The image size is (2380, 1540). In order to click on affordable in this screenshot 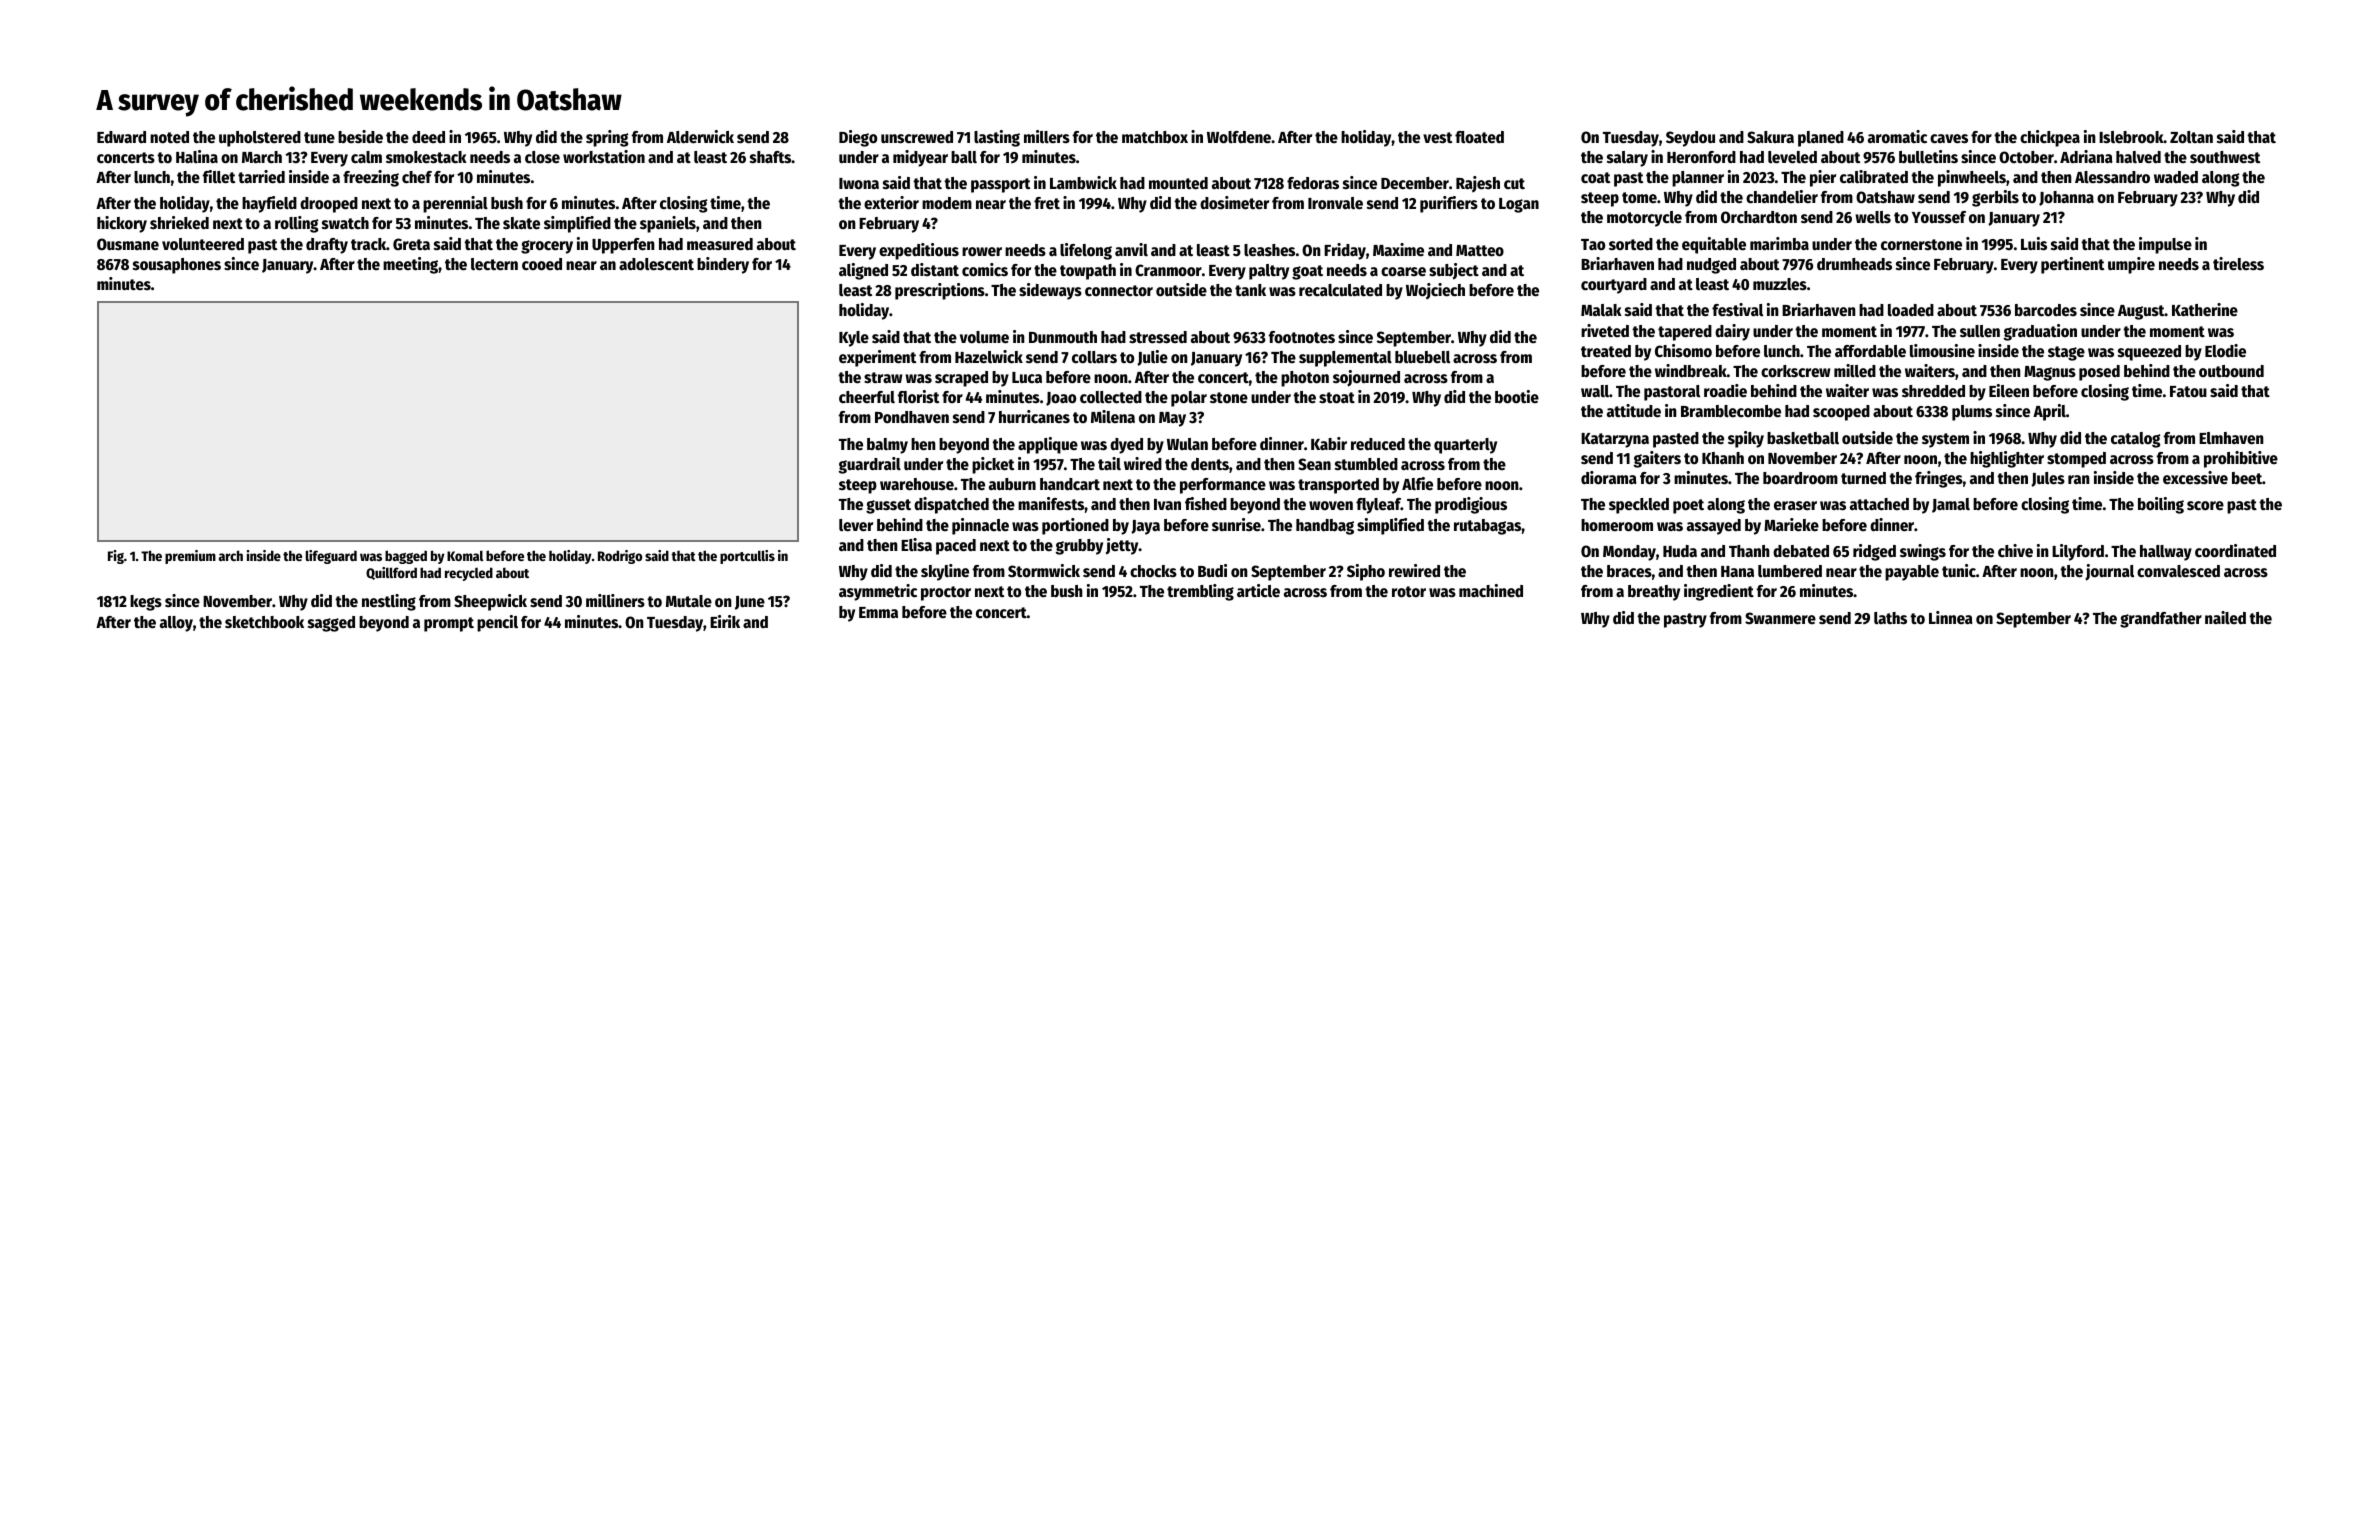, I will do `click(1870, 351)`.
